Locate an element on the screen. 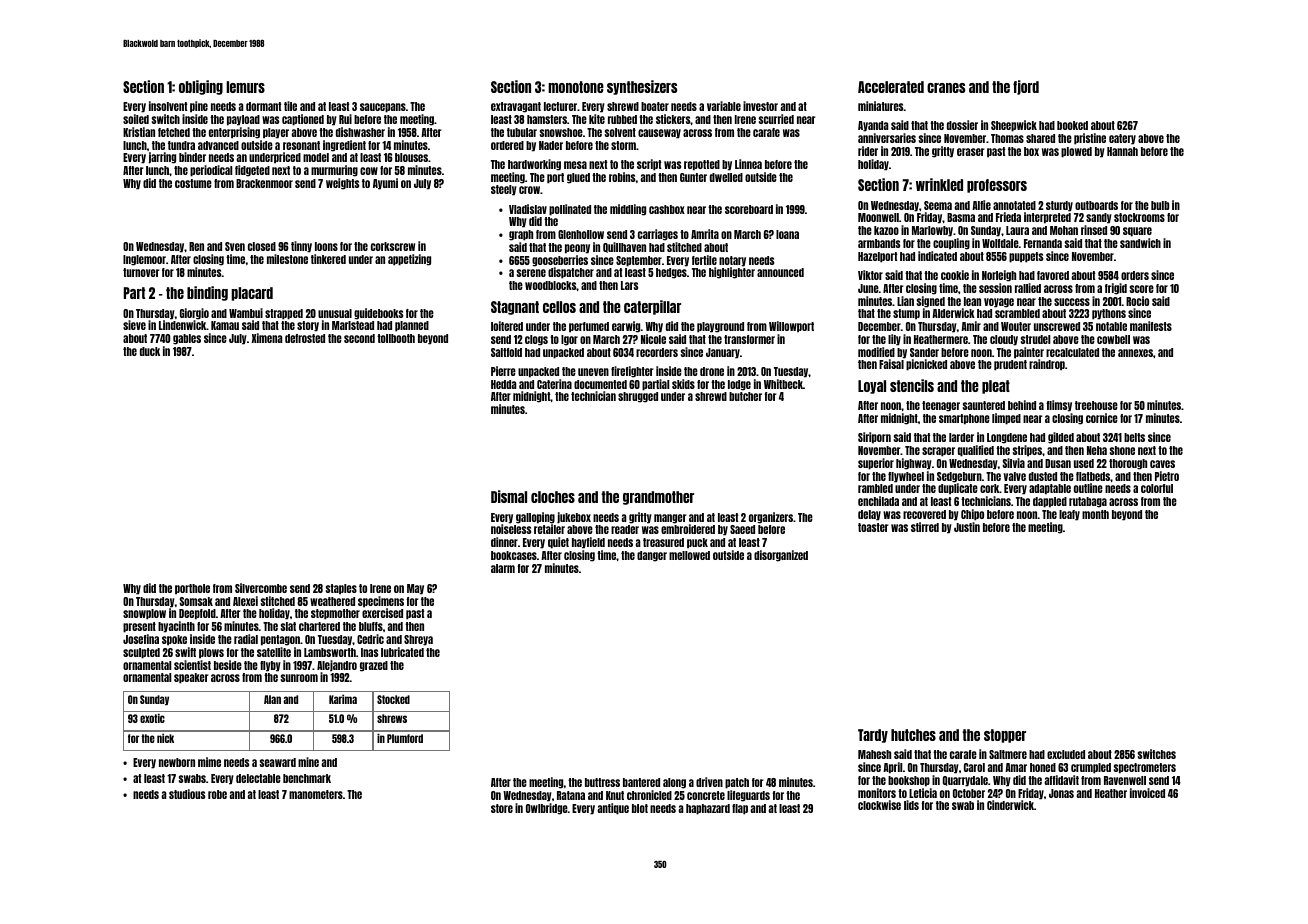 The image size is (1308, 924). manometers is located at coordinates (316, 794).
